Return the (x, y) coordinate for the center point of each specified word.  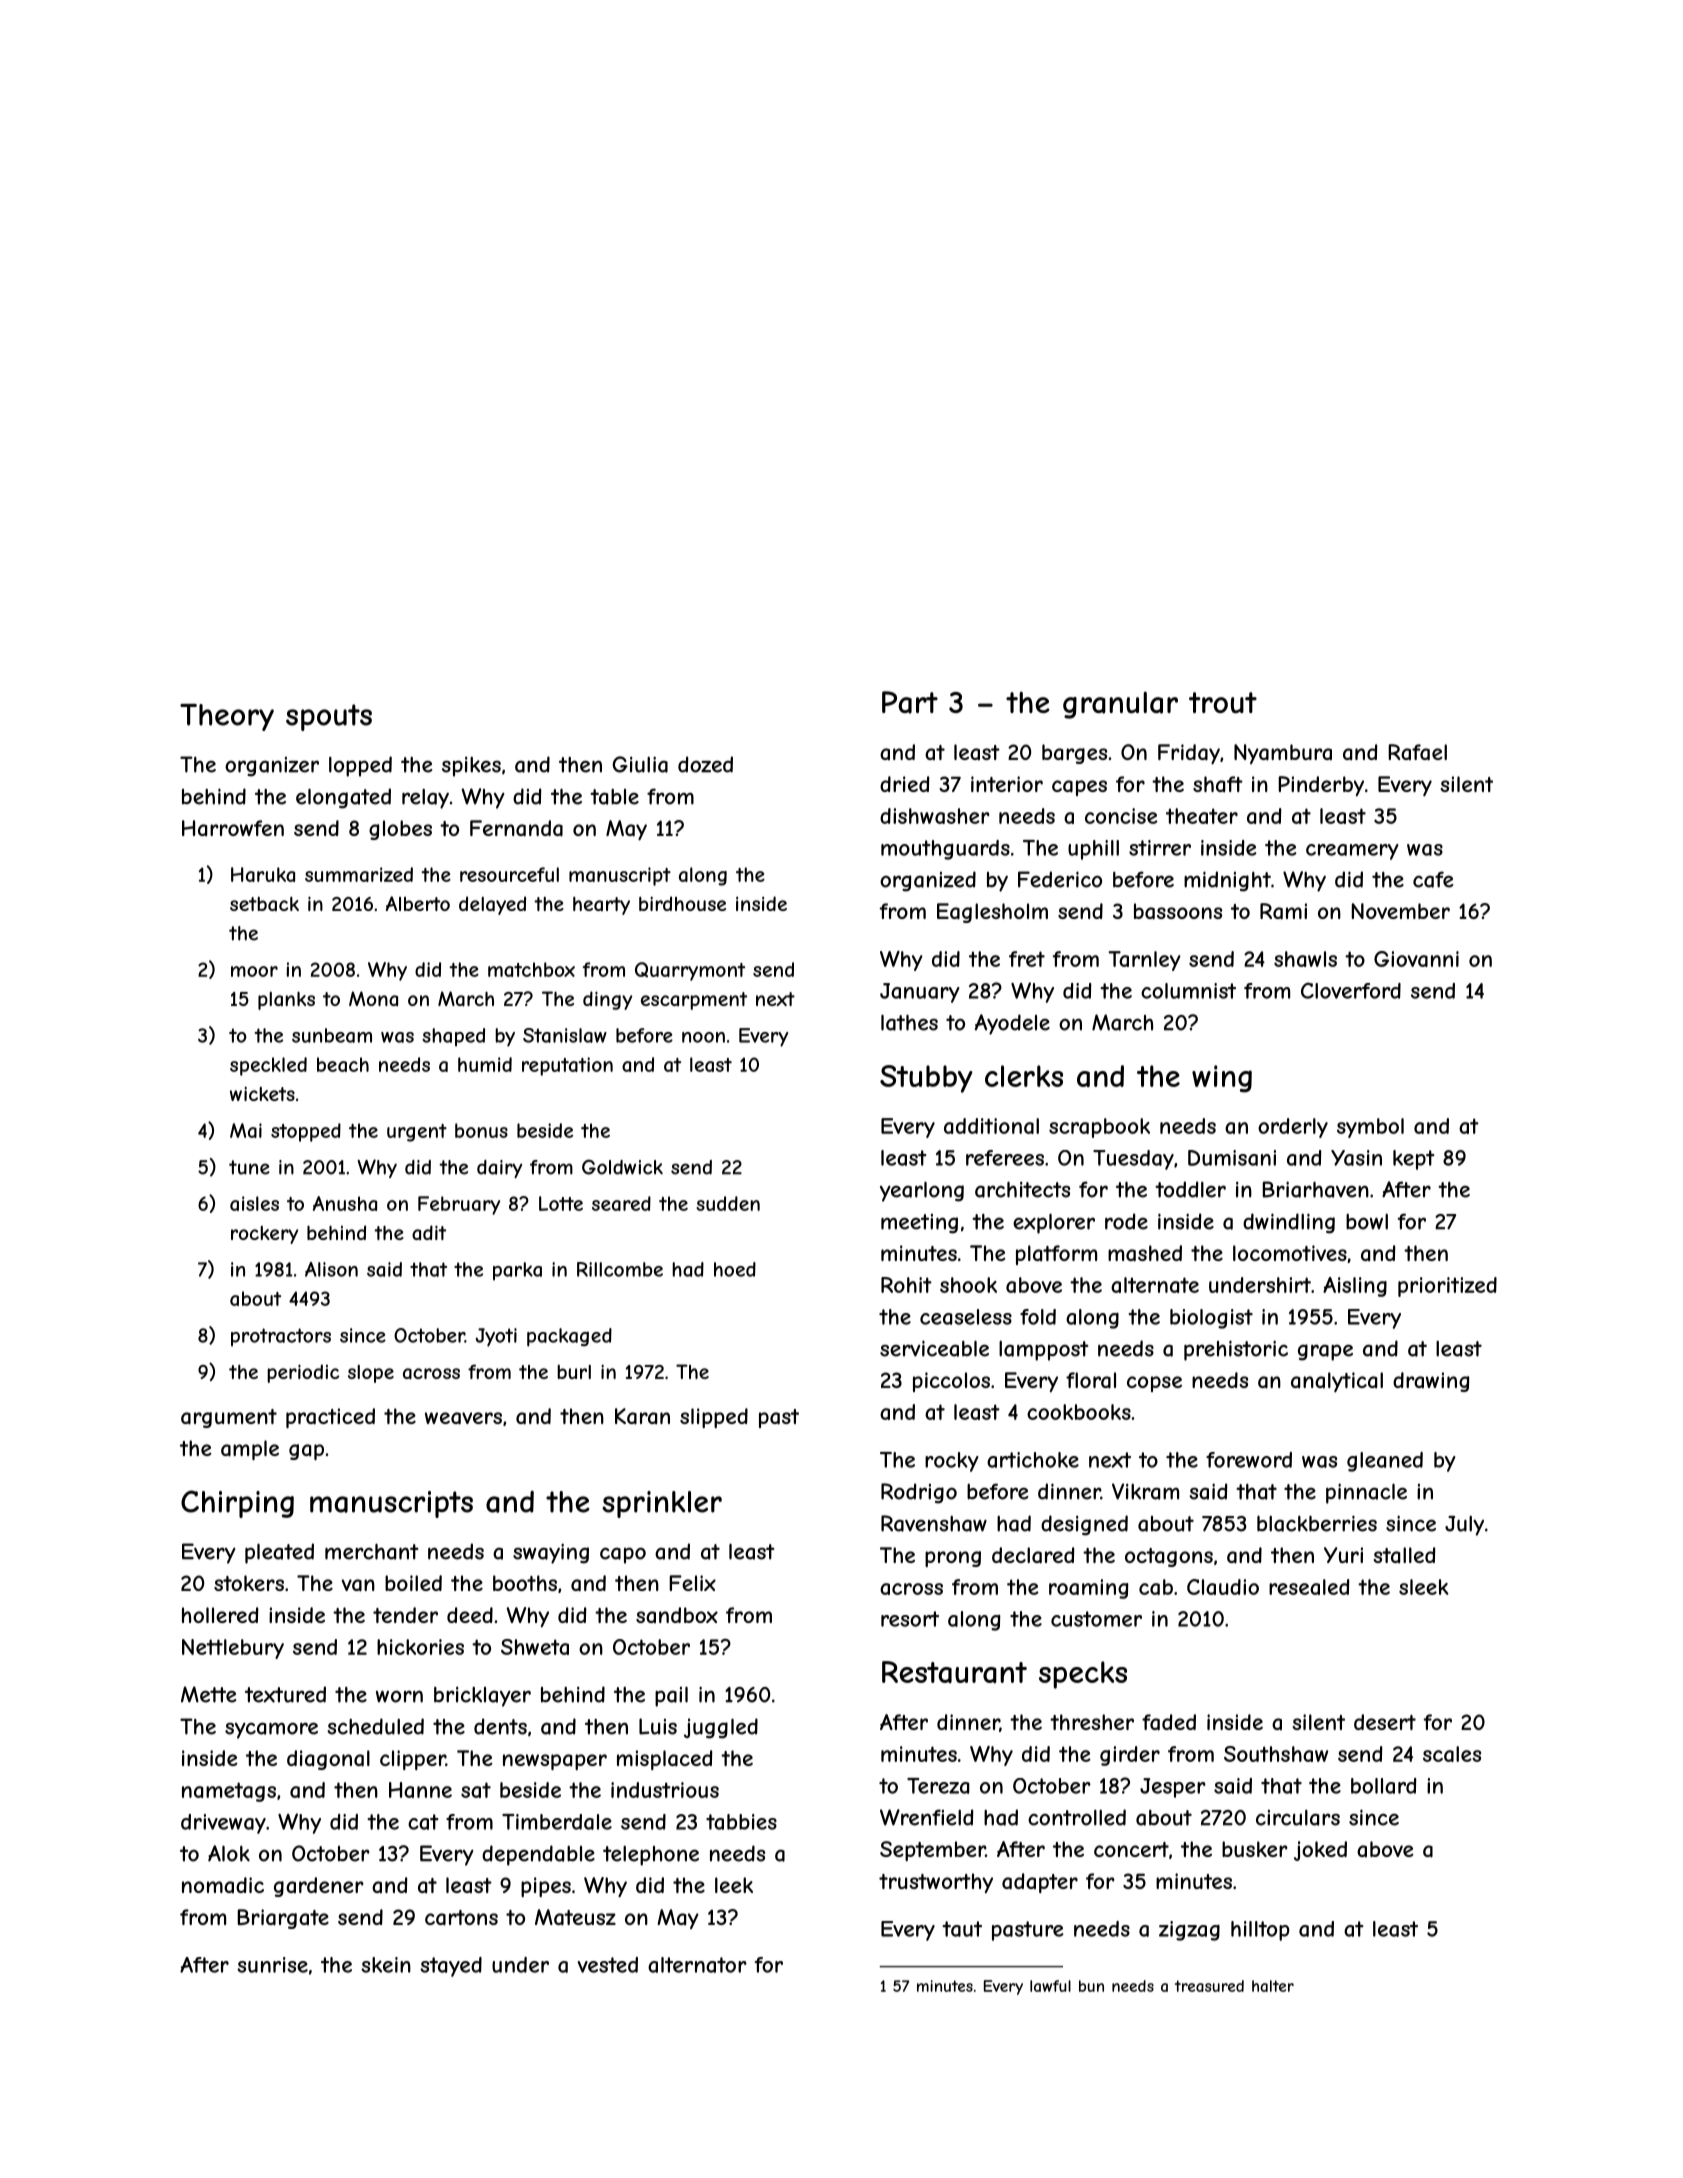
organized (928, 881)
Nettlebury (233, 1649)
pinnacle (1366, 1493)
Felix (692, 1583)
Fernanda (516, 828)
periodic (303, 1373)
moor (254, 971)
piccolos (951, 1382)
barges (1074, 754)
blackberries (1317, 1523)
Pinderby (1321, 786)
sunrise (272, 1965)
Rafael (1417, 752)
